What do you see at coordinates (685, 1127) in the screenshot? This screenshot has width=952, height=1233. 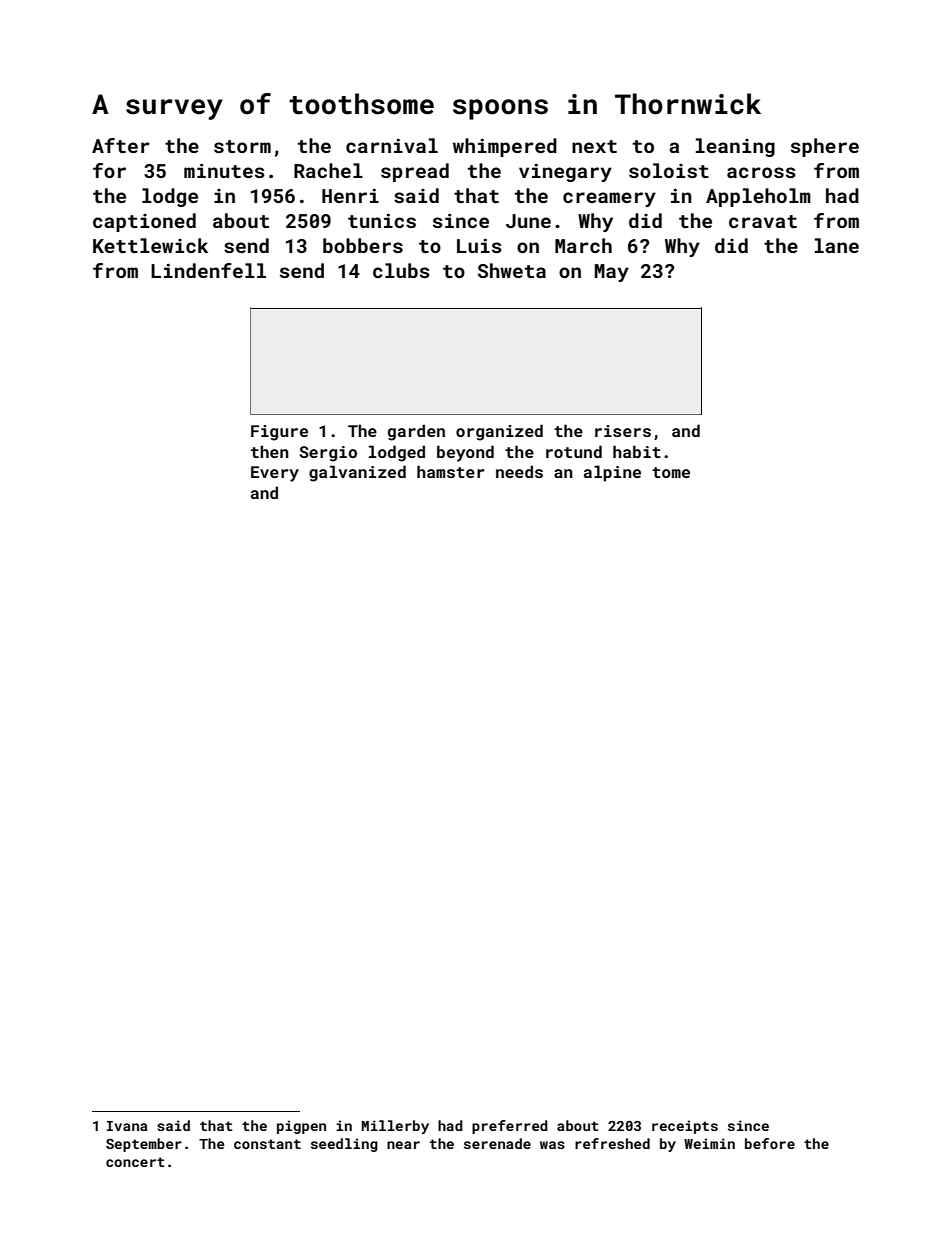 I see `receipts` at bounding box center [685, 1127].
